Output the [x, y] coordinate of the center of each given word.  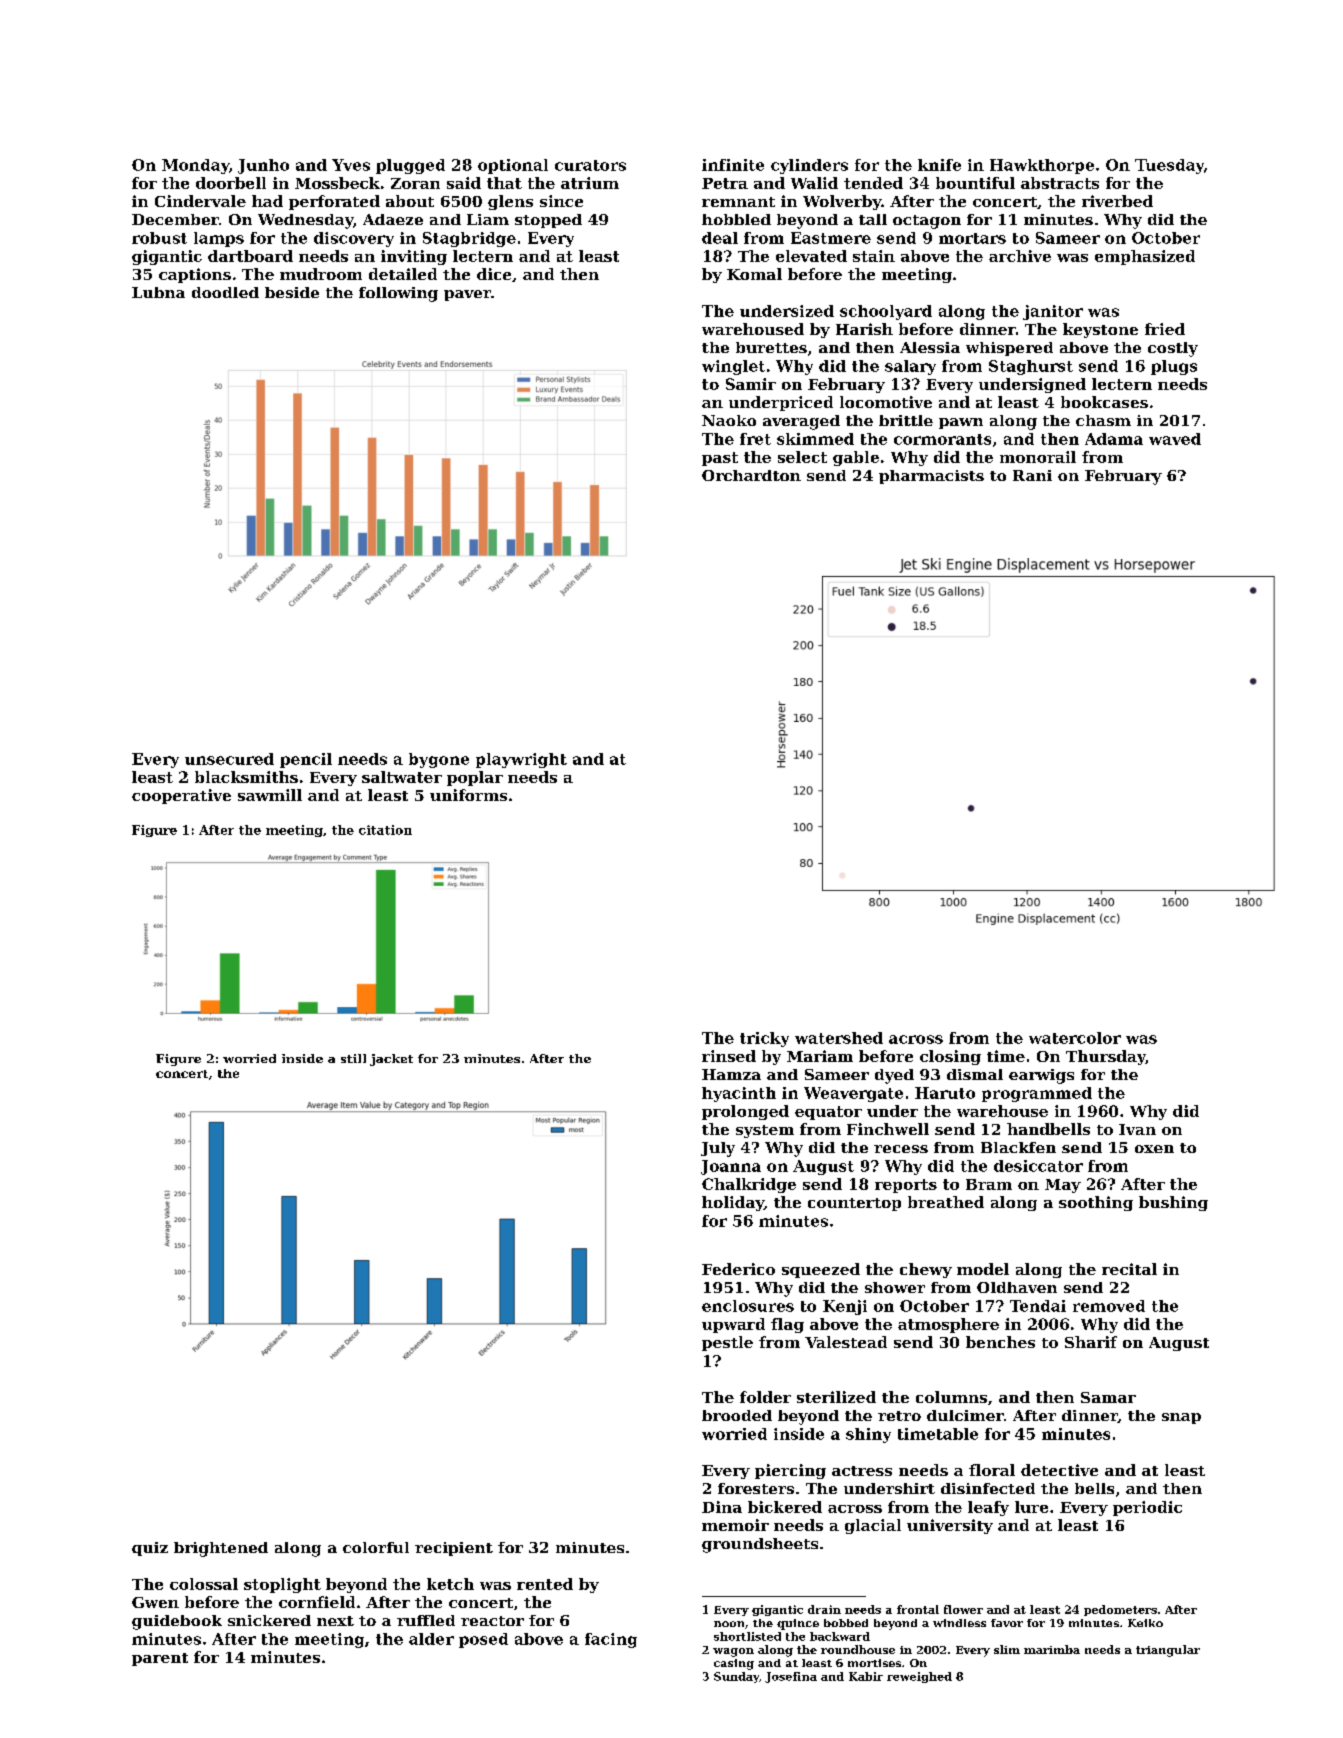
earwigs [1041, 1076]
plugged [410, 166]
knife [939, 165]
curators [590, 165]
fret [755, 439]
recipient [454, 1549]
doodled [225, 292]
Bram [989, 1184]
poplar [475, 778]
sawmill [270, 795]
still [353, 1058]
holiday [733, 1203]
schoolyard [886, 312]
